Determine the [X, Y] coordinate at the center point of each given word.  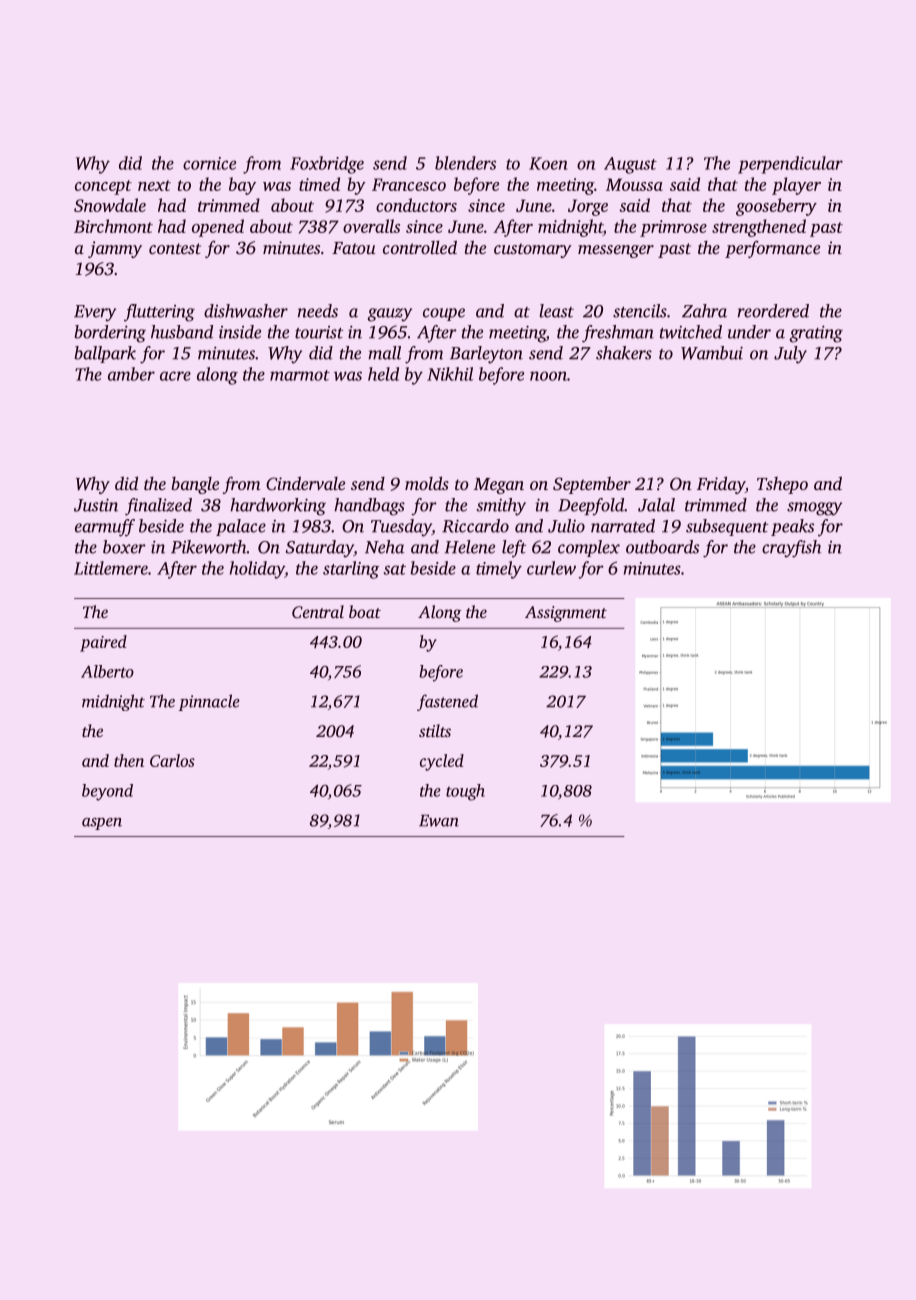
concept [103, 187]
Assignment [566, 614]
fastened [447, 702]
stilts [435, 730]
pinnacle [209, 702]
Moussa [634, 184]
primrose [673, 228]
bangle [195, 485]
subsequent [727, 527]
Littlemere [111, 568]
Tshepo [782, 485]
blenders [465, 163]
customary [532, 250]
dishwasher [246, 311]
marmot [300, 375]
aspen [102, 824]
